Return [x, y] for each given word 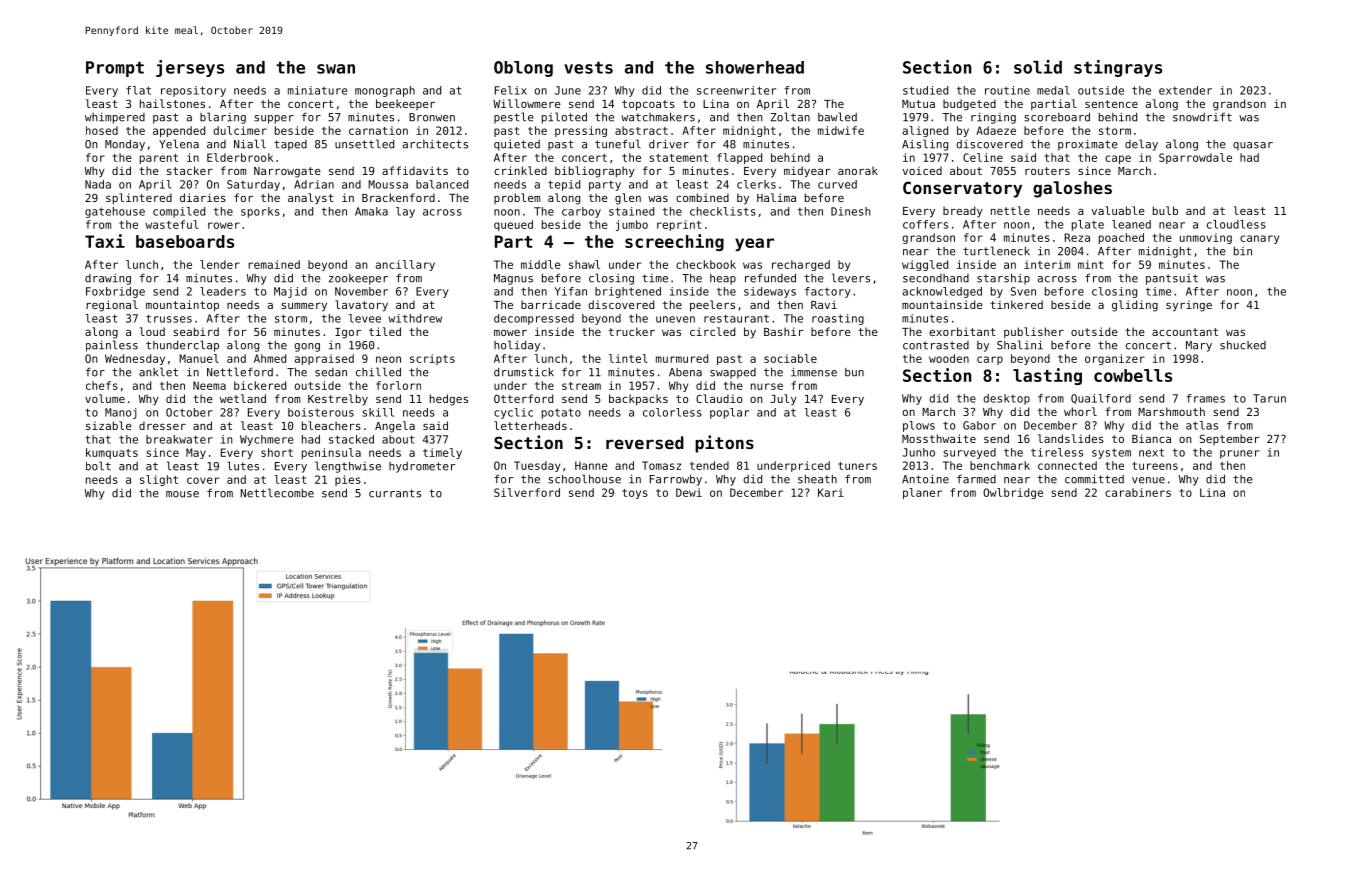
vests [588, 68]
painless [112, 346]
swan [336, 69]
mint [1091, 264]
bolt [98, 466]
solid [1038, 67]
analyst [311, 198]
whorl [1080, 411]
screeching [674, 242]
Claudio [719, 398]
